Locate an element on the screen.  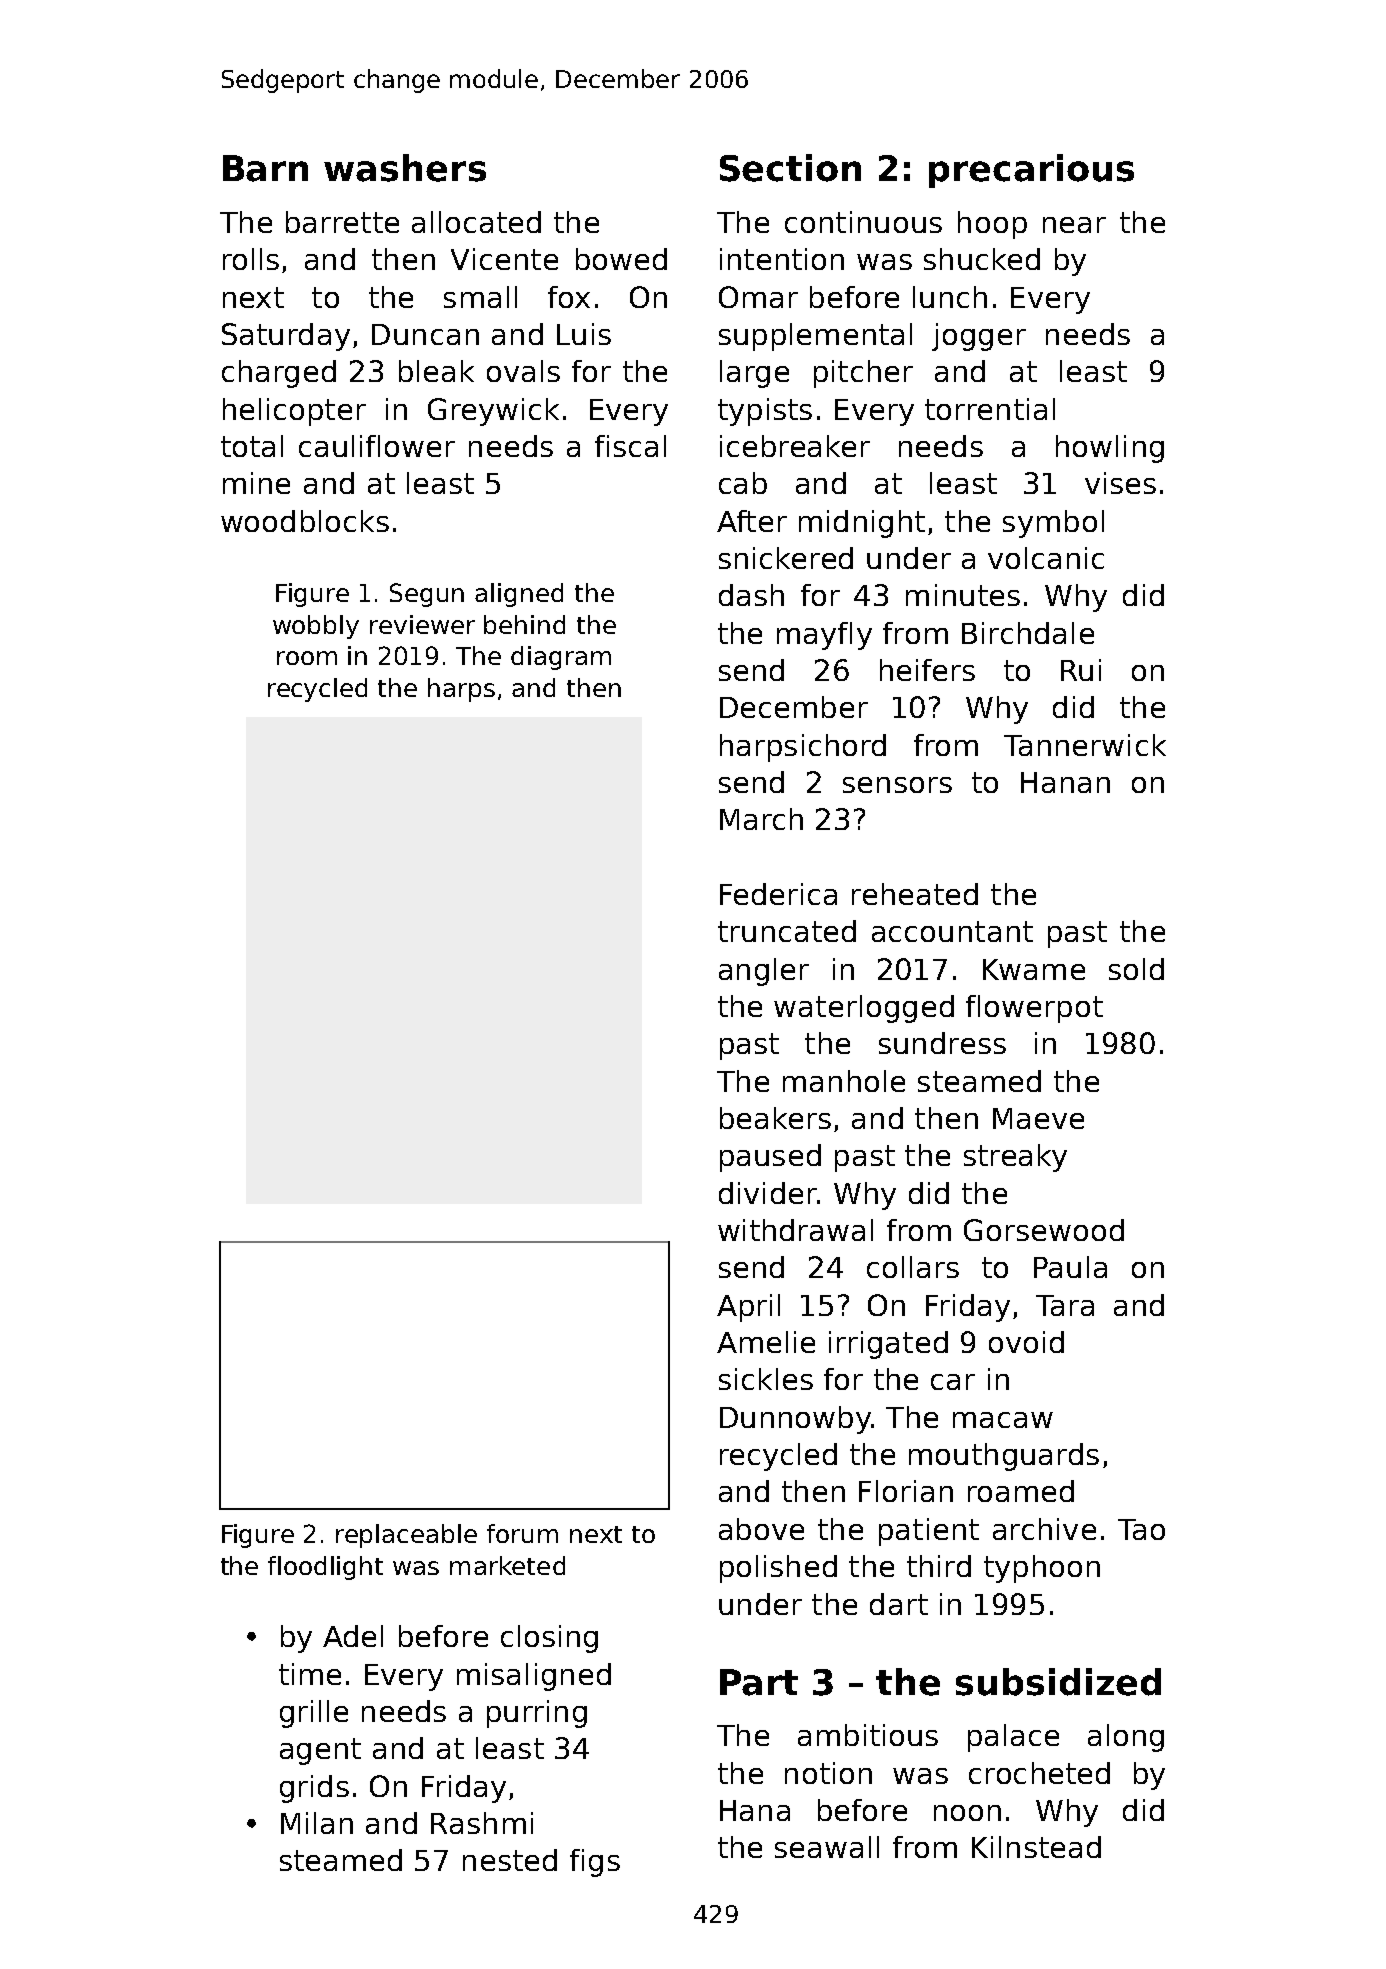
Barn is located at coordinates (265, 168).
